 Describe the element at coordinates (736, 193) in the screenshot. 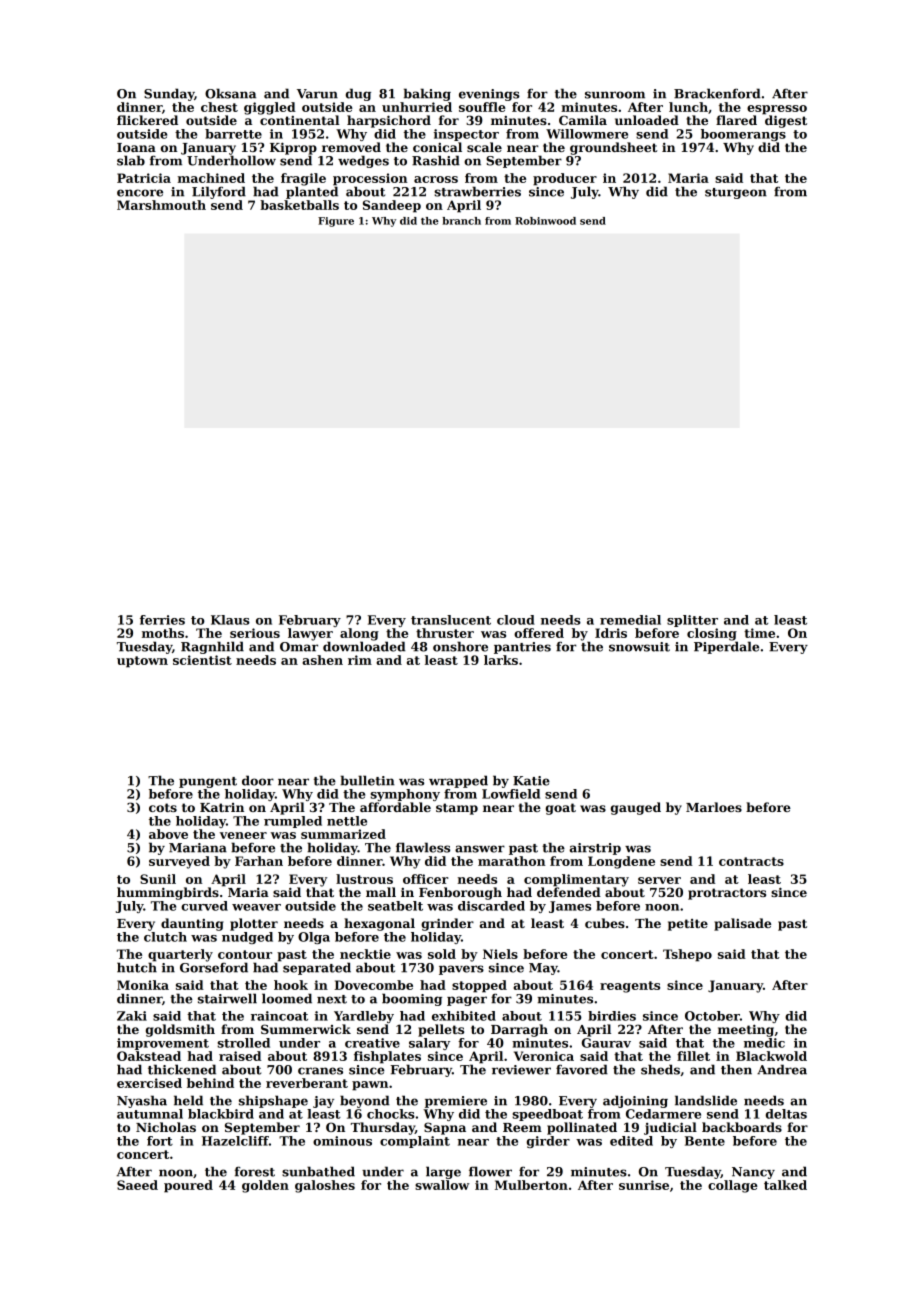

I see `sturgeon` at that location.
